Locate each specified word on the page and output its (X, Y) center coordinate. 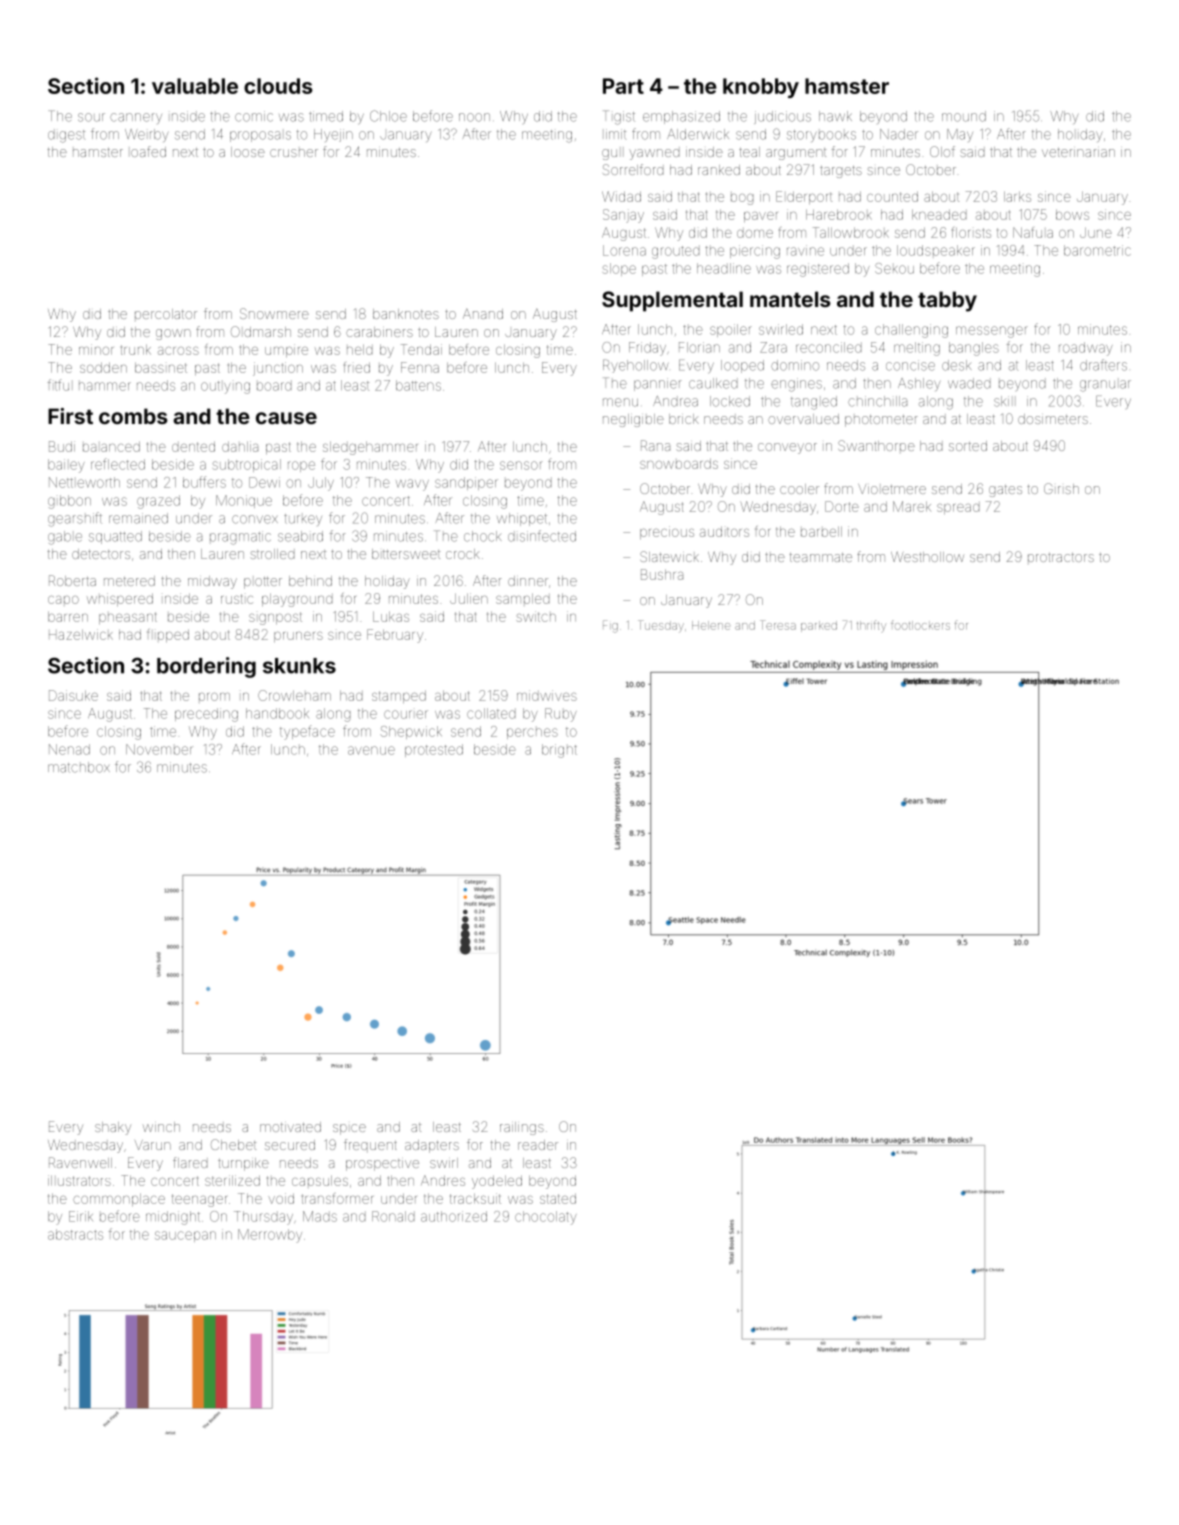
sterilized (232, 1180)
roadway (1086, 349)
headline (724, 268)
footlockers (920, 625)
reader (538, 1145)
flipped (168, 635)
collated (491, 713)
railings (522, 1128)
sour (91, 117)
